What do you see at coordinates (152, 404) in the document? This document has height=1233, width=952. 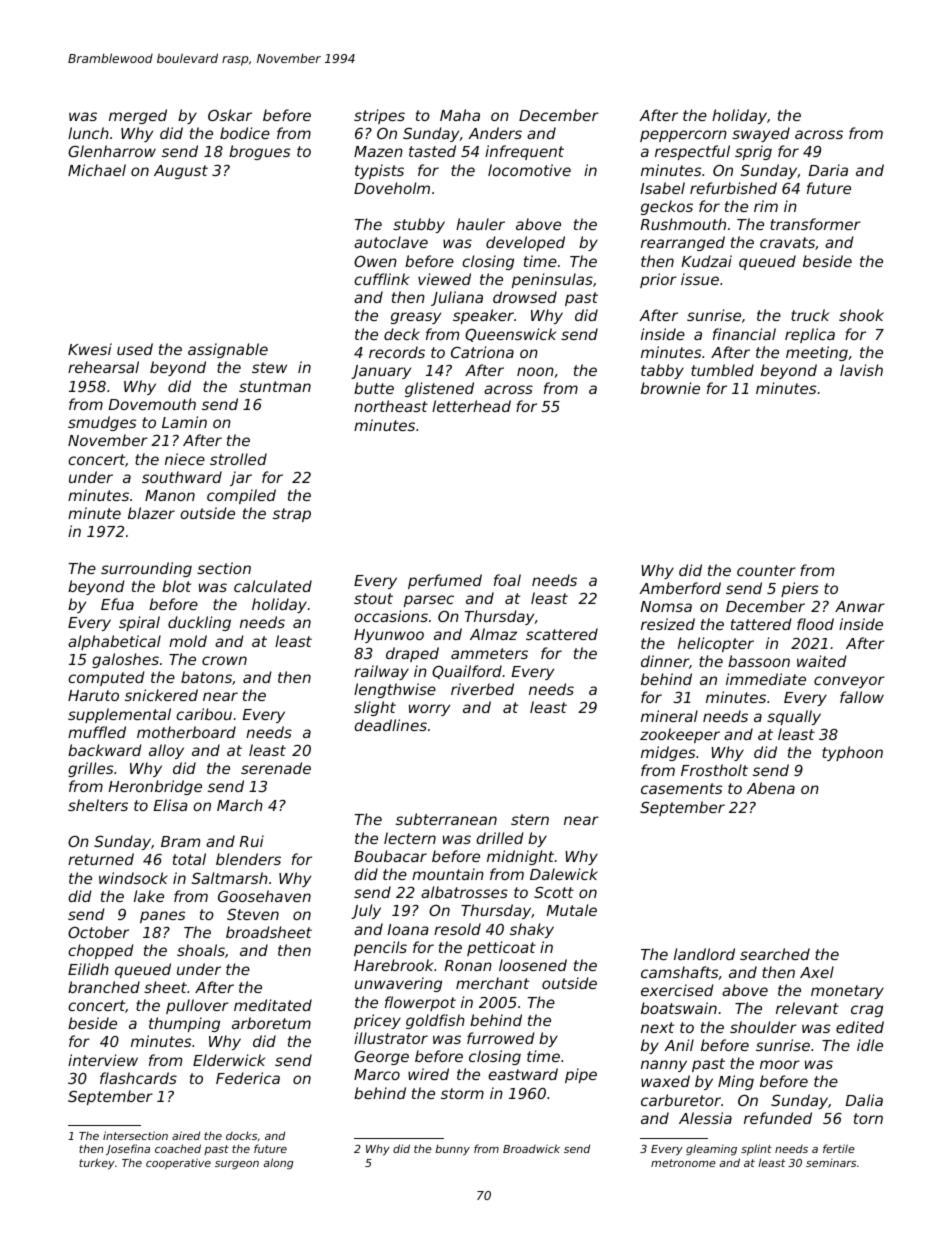 I see `Dovemouth` at bounding box center [152, 404].
